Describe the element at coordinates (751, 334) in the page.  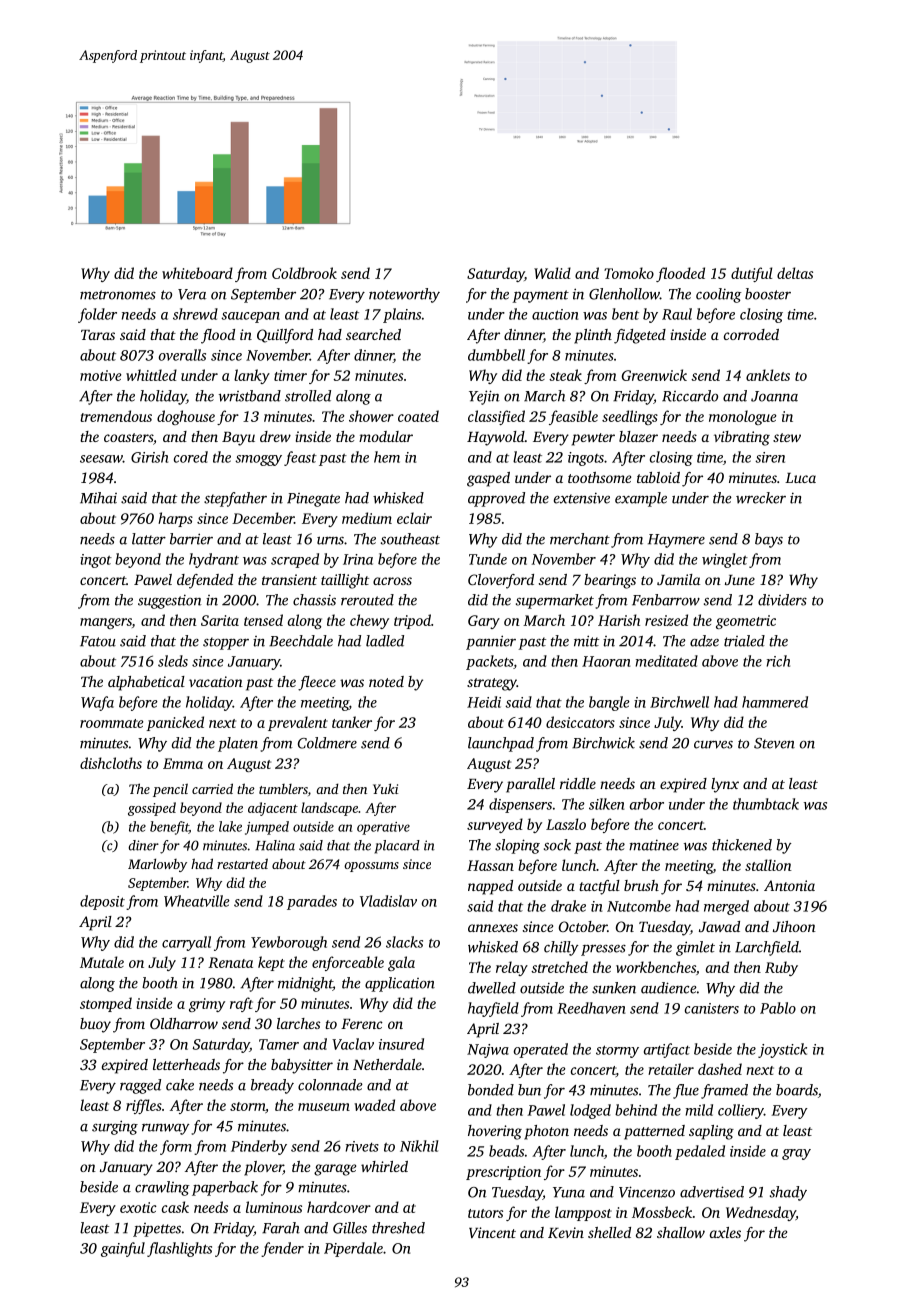
I see `corroded` at that location.
